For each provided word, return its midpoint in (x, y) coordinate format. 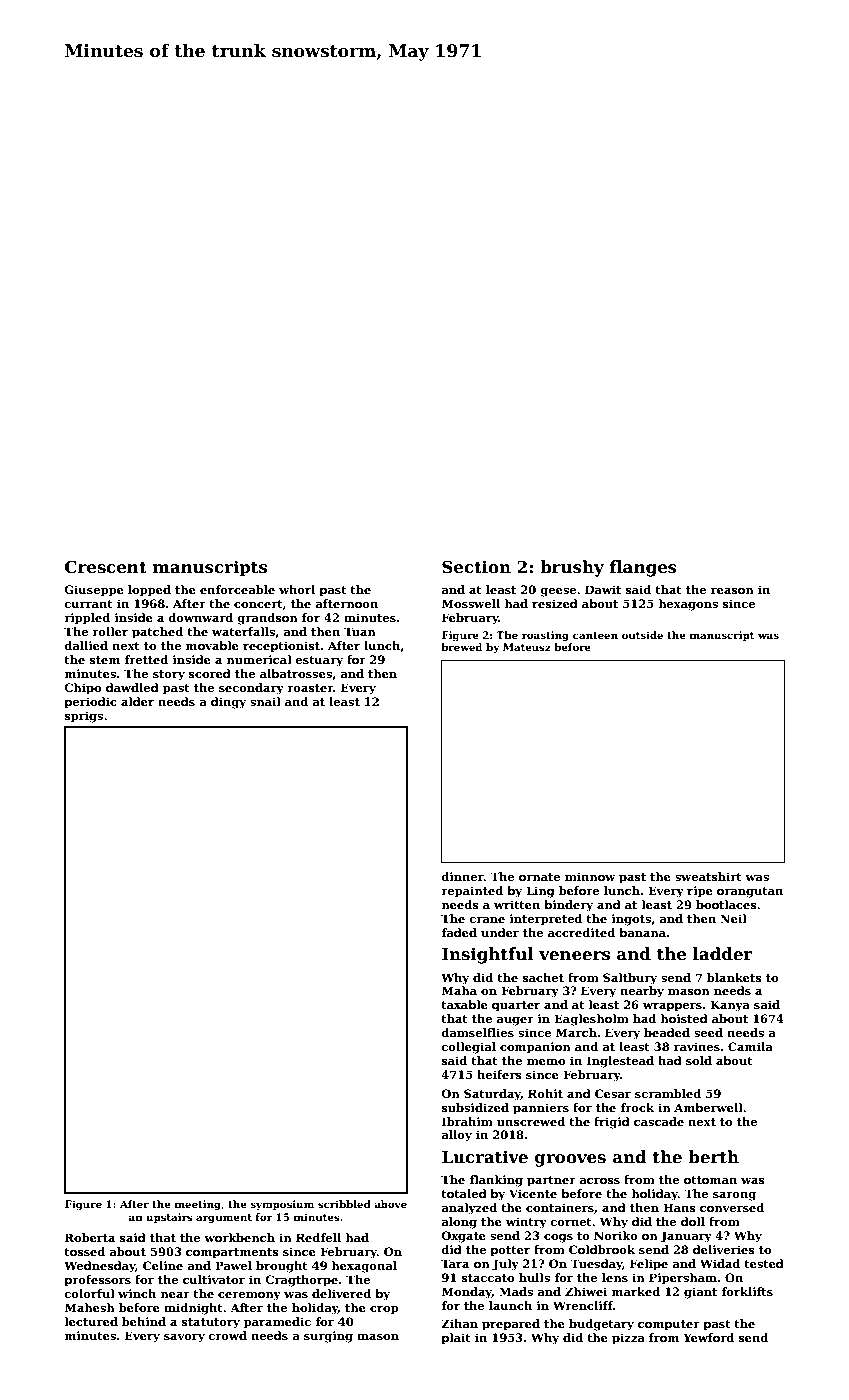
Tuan (360, 631)
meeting (198, 1205)
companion (535, 1048)
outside (642, 635)
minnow (590, 876)
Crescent (106, 567)
